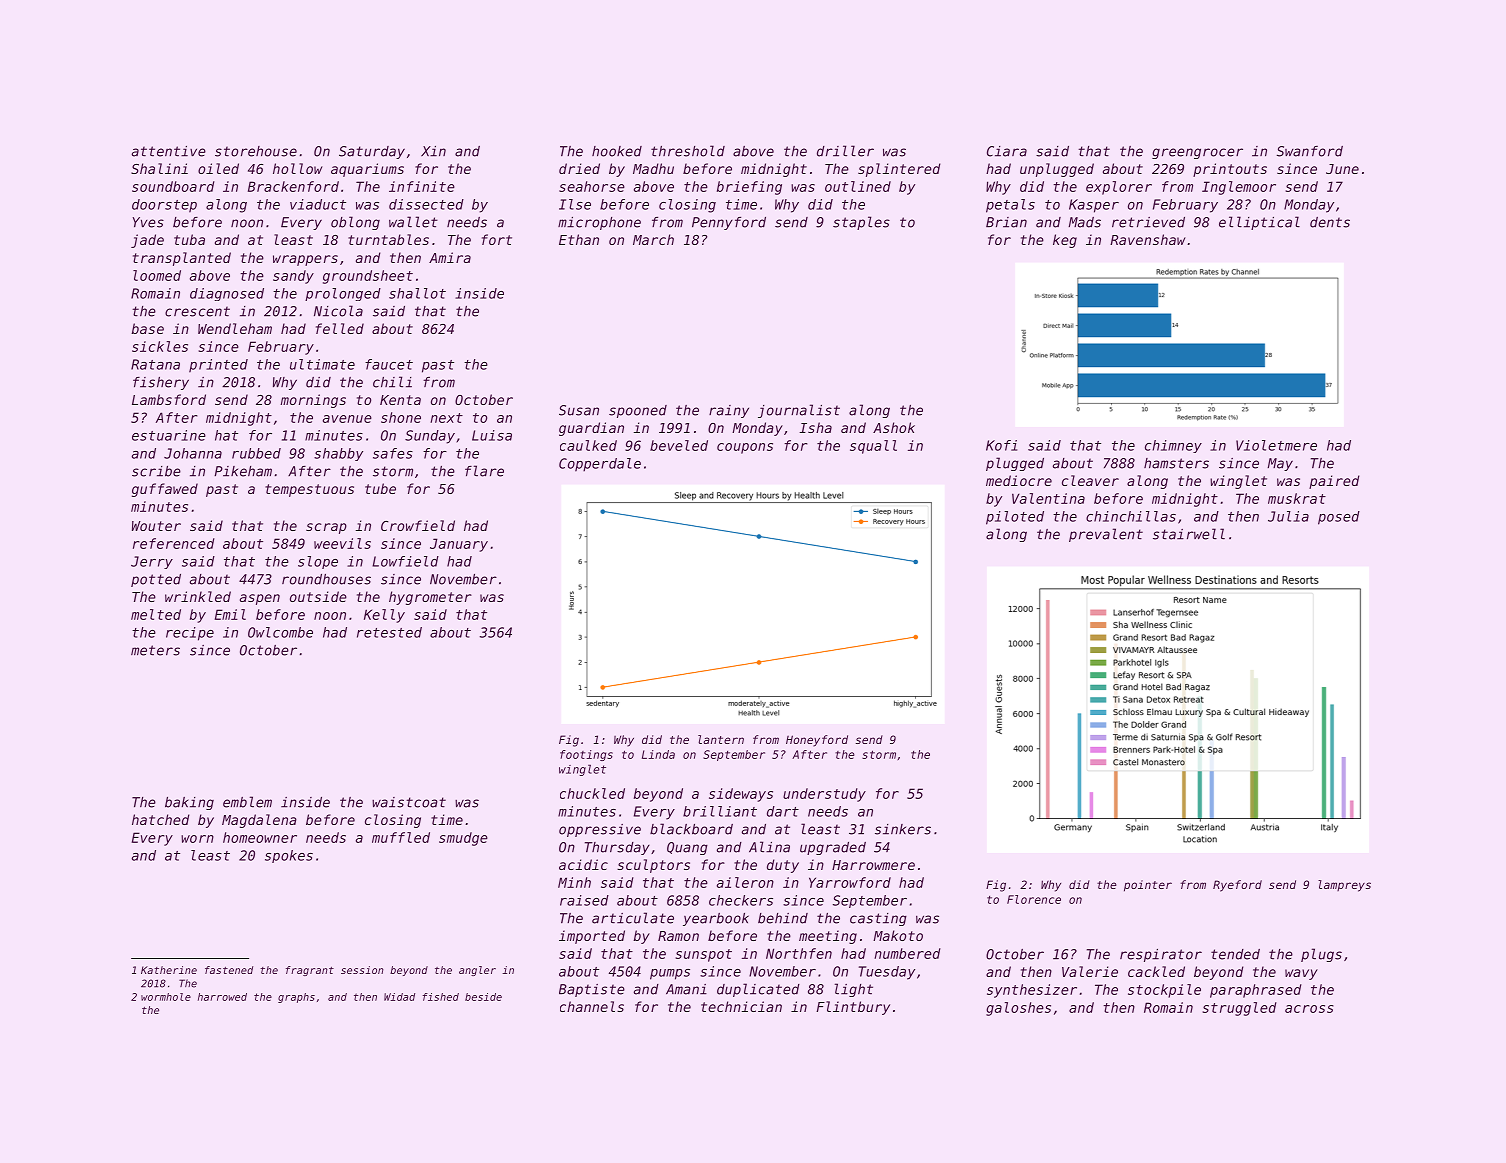  Describe the element at coordinates (845, 151) in the screenshot. I see `driller` at that location.
